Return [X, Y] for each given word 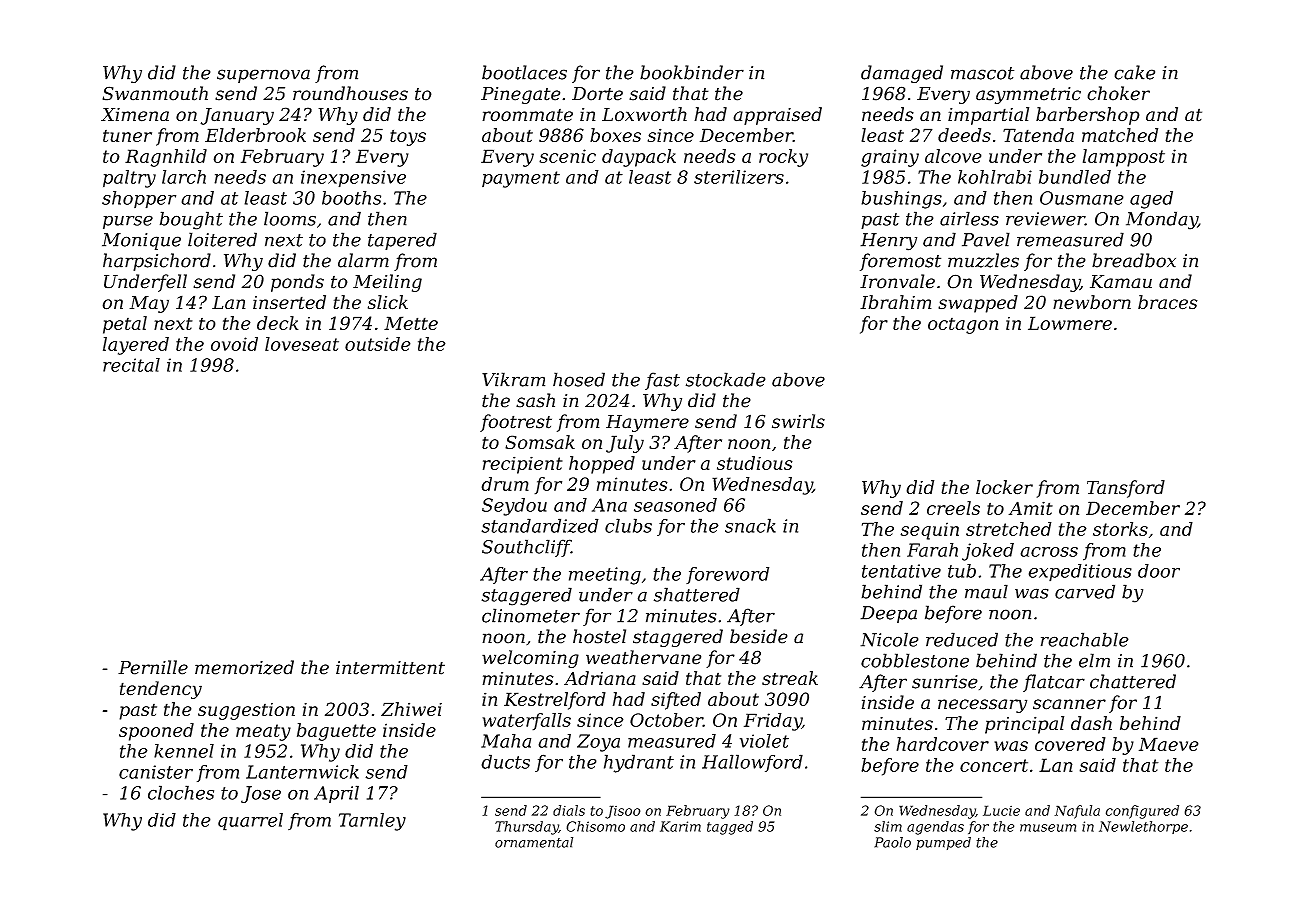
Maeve [1169, 744]
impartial [988, 116]
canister [156, 772]
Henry [888, 242]
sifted [676, 701]
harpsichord [157, 262]
